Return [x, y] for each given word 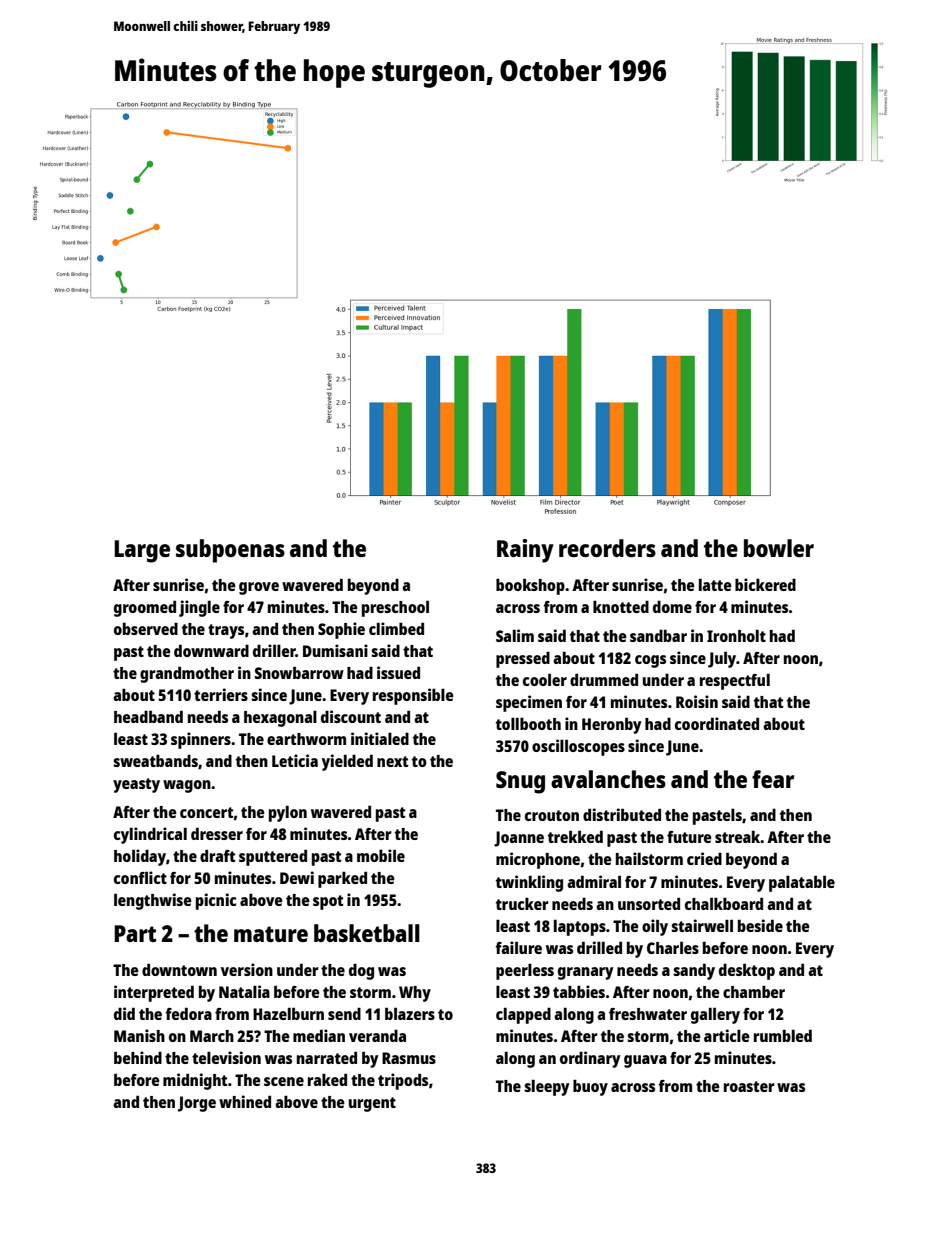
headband [148, 716]
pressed [523, 660]
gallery [715, 1015]
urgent [372, 1104]
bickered [765, 584]
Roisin [697, 701]
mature [271, 934]
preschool [395, 608]
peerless [525, 972]
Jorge [197, 1104]
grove [259, 588]
